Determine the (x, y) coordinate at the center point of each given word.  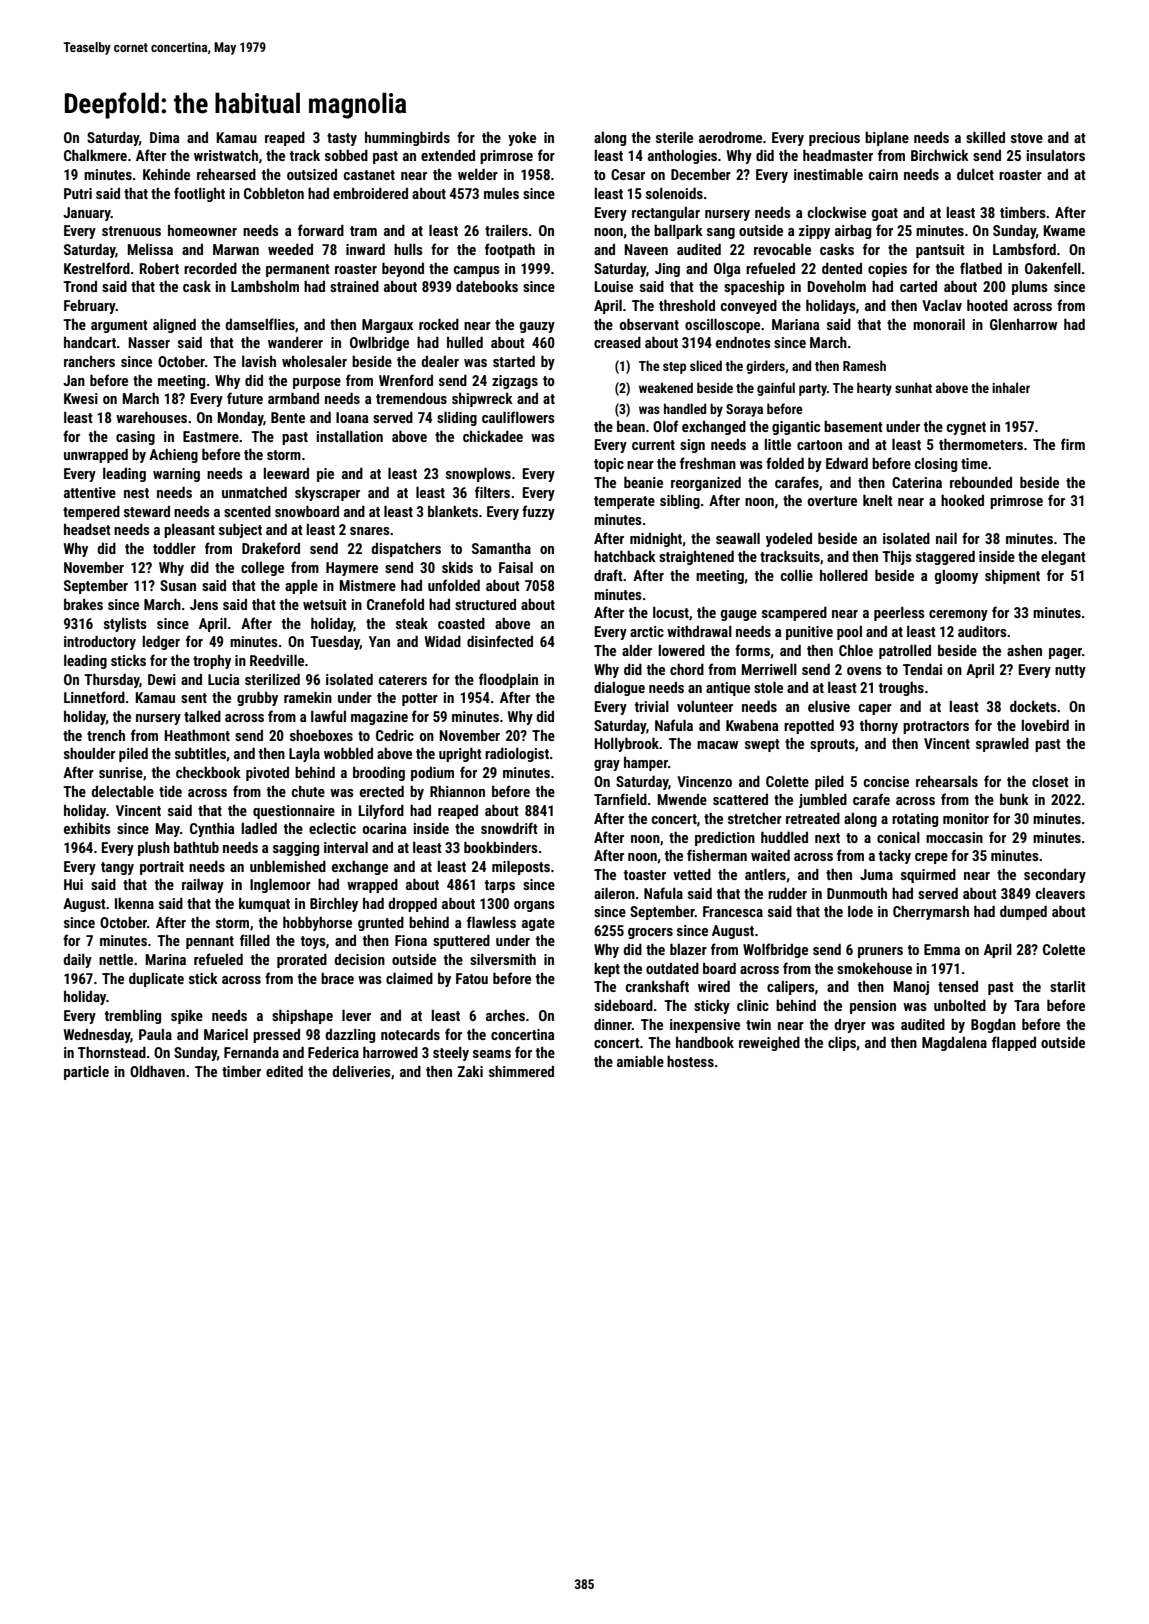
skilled (985, 137)
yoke (522, 139)
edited (284, 1071)
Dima (164, 137)
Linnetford (94, 697)
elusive (829, 706)
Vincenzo (704, 781)
